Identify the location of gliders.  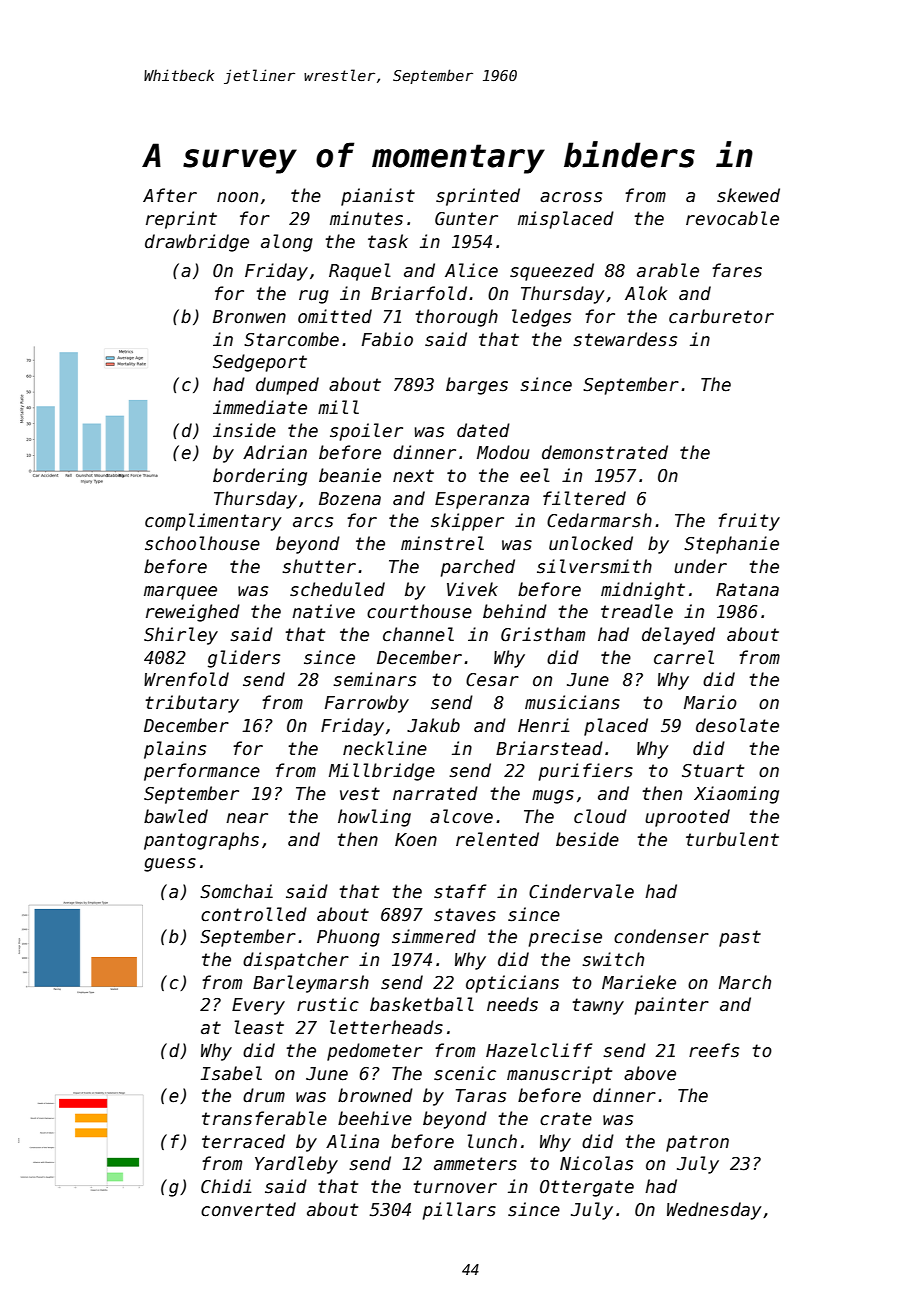
(244, 659).
